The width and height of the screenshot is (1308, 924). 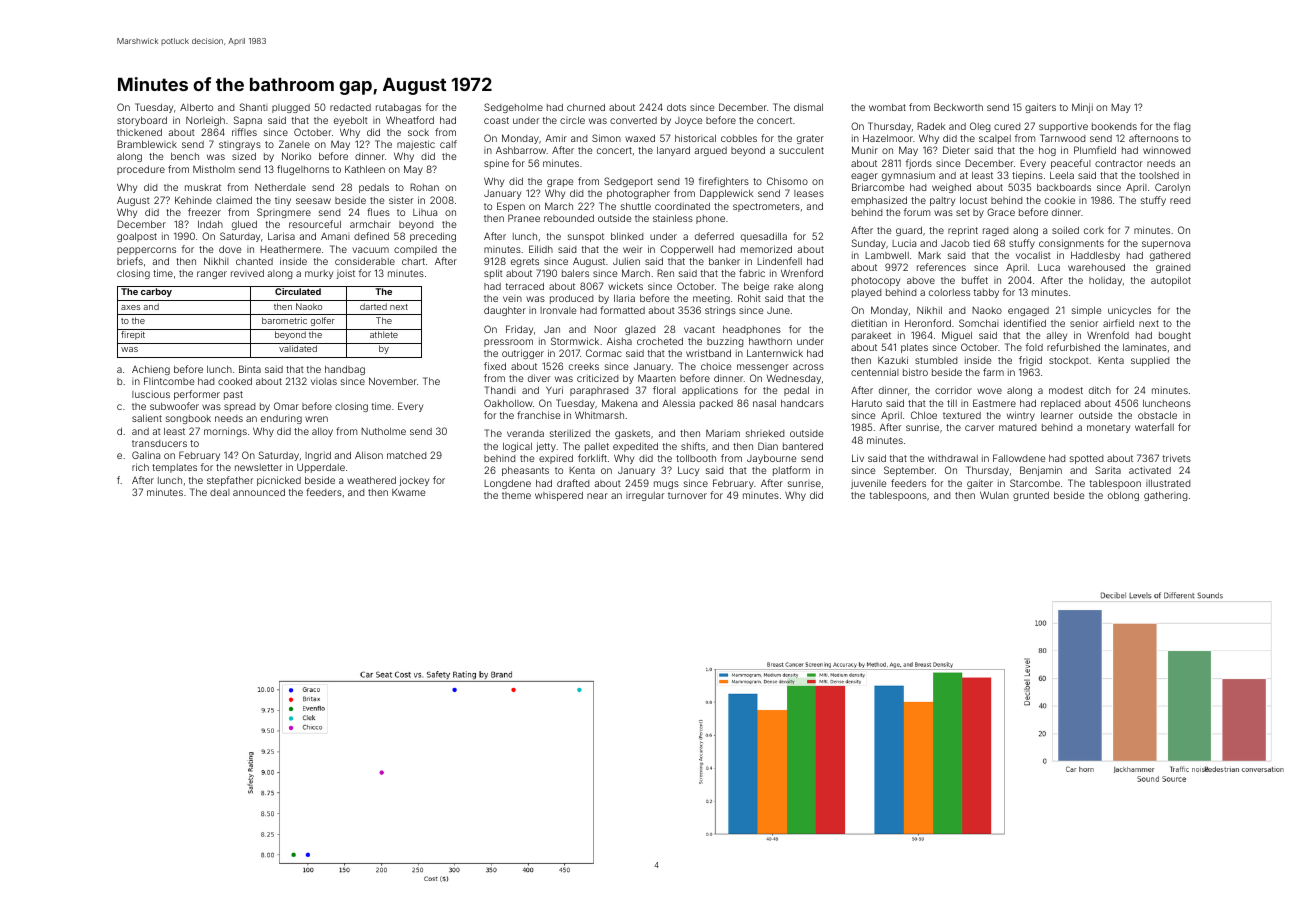 What do you see at coordinates (322, 432) in the screenshot?
I see `alloy` at bounding box center [322, 432].
